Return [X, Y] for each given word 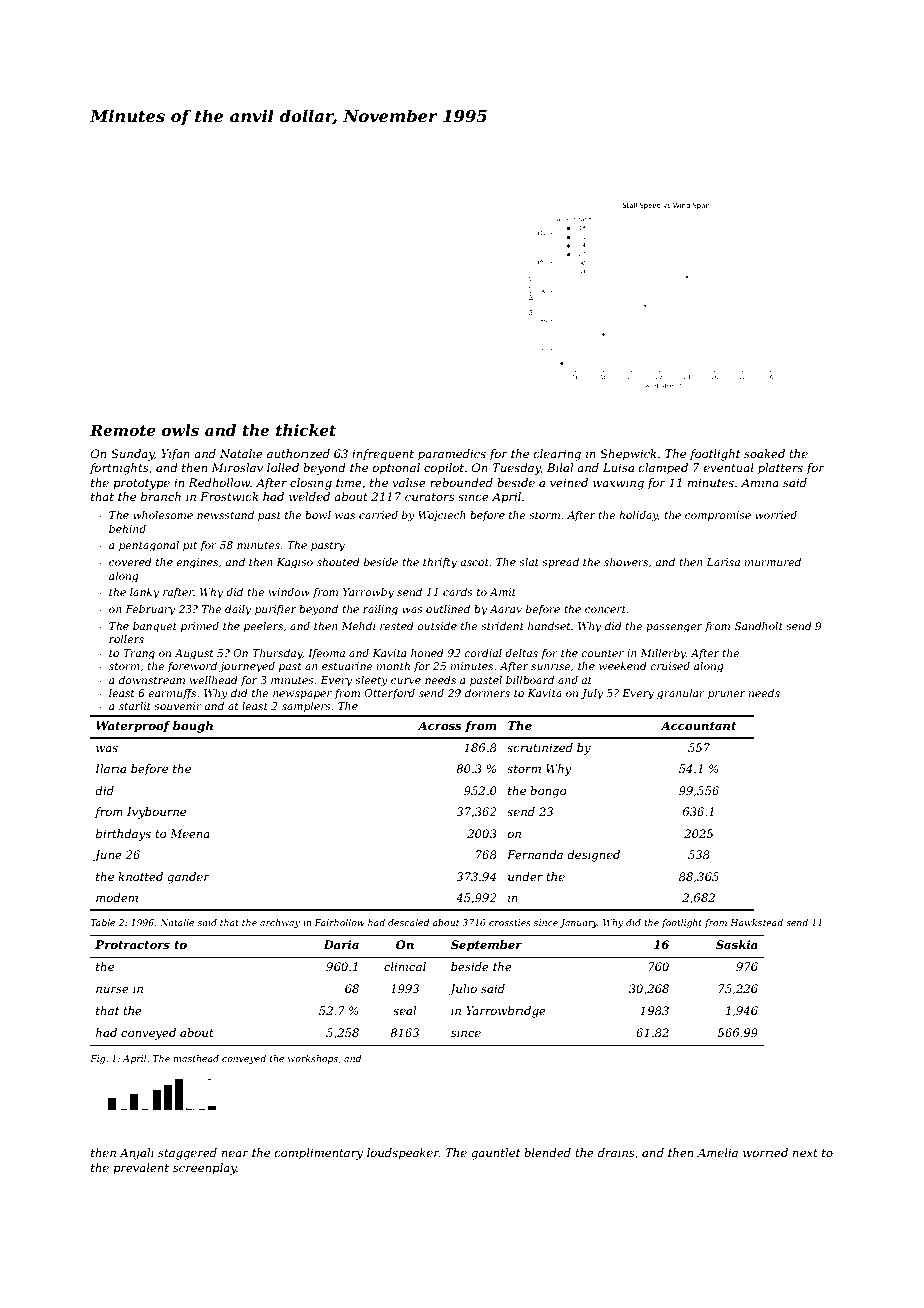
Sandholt [758, 626]
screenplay [205, 1169]
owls [180, 430]
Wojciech [442, 516]
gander [188, 878]
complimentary [319, 1154]
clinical [405, 966]
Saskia [737, 944]
